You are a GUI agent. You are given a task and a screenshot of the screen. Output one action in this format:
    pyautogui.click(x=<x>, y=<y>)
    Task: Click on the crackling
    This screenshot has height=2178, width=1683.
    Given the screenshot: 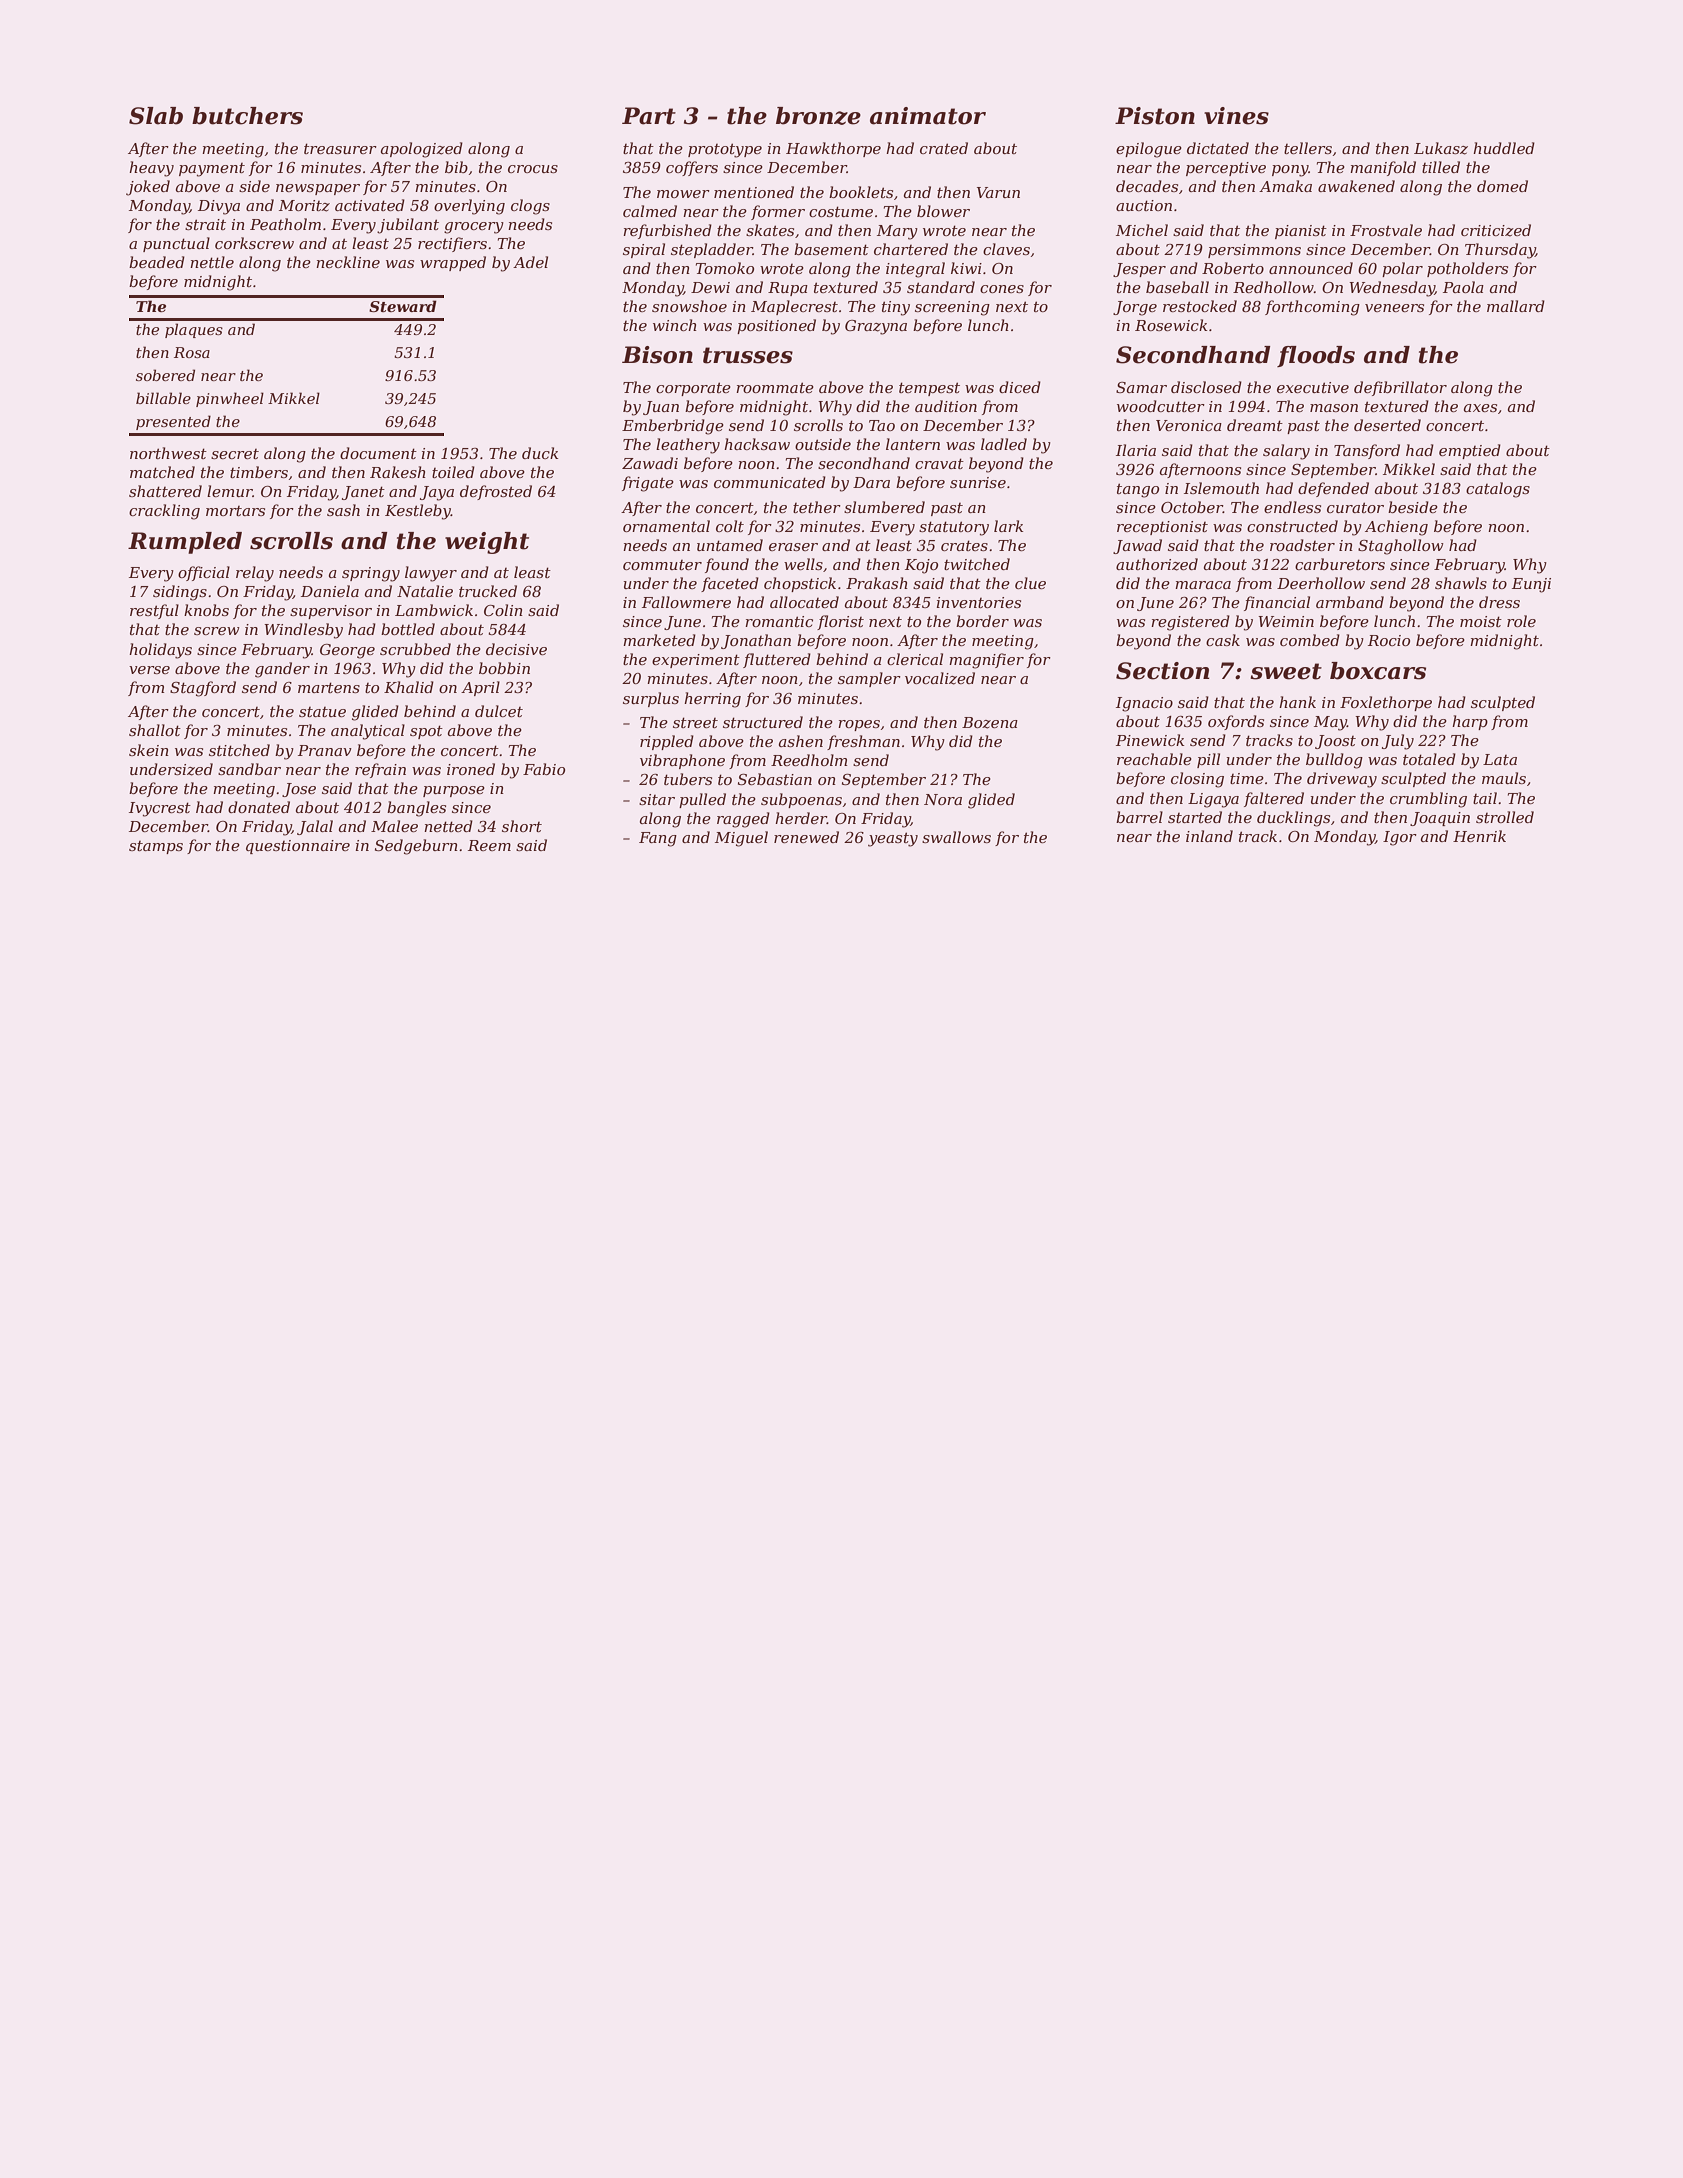 What is the action you would take?
    pyautogui.click(x=164, y=512)
